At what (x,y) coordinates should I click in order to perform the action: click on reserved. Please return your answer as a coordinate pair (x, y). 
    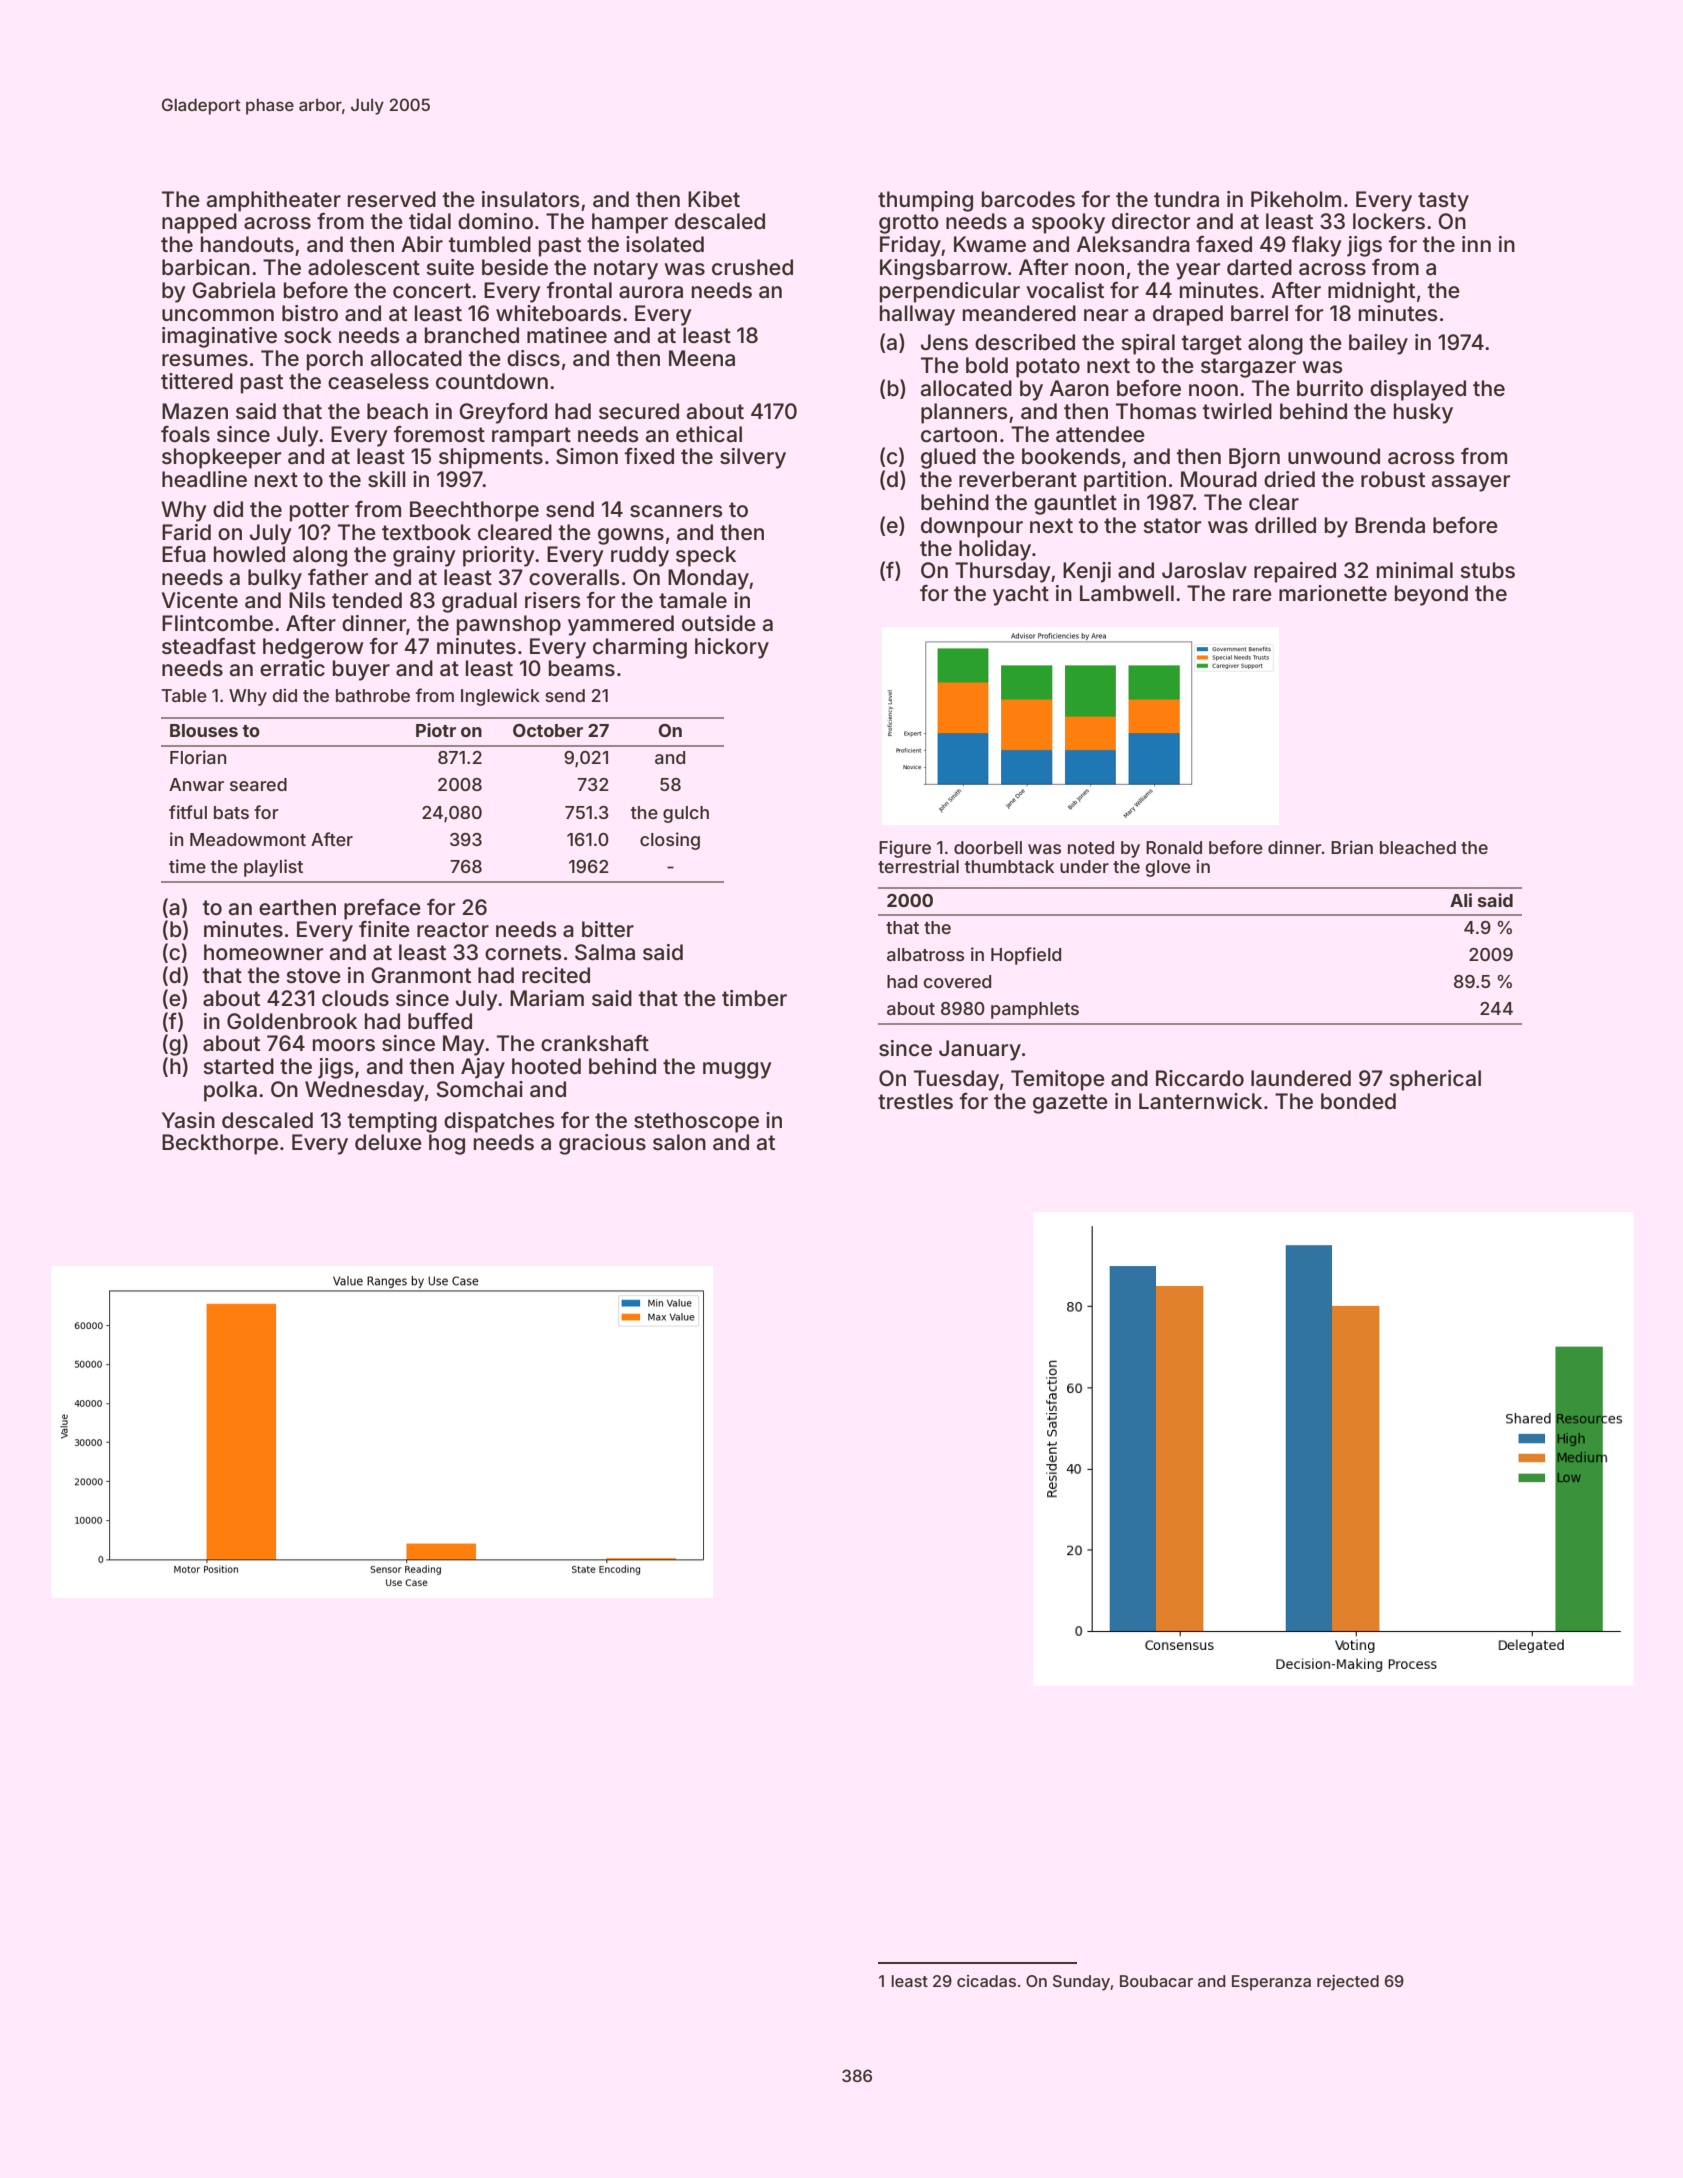
    Looking at the image, I should click on (392, 199).
